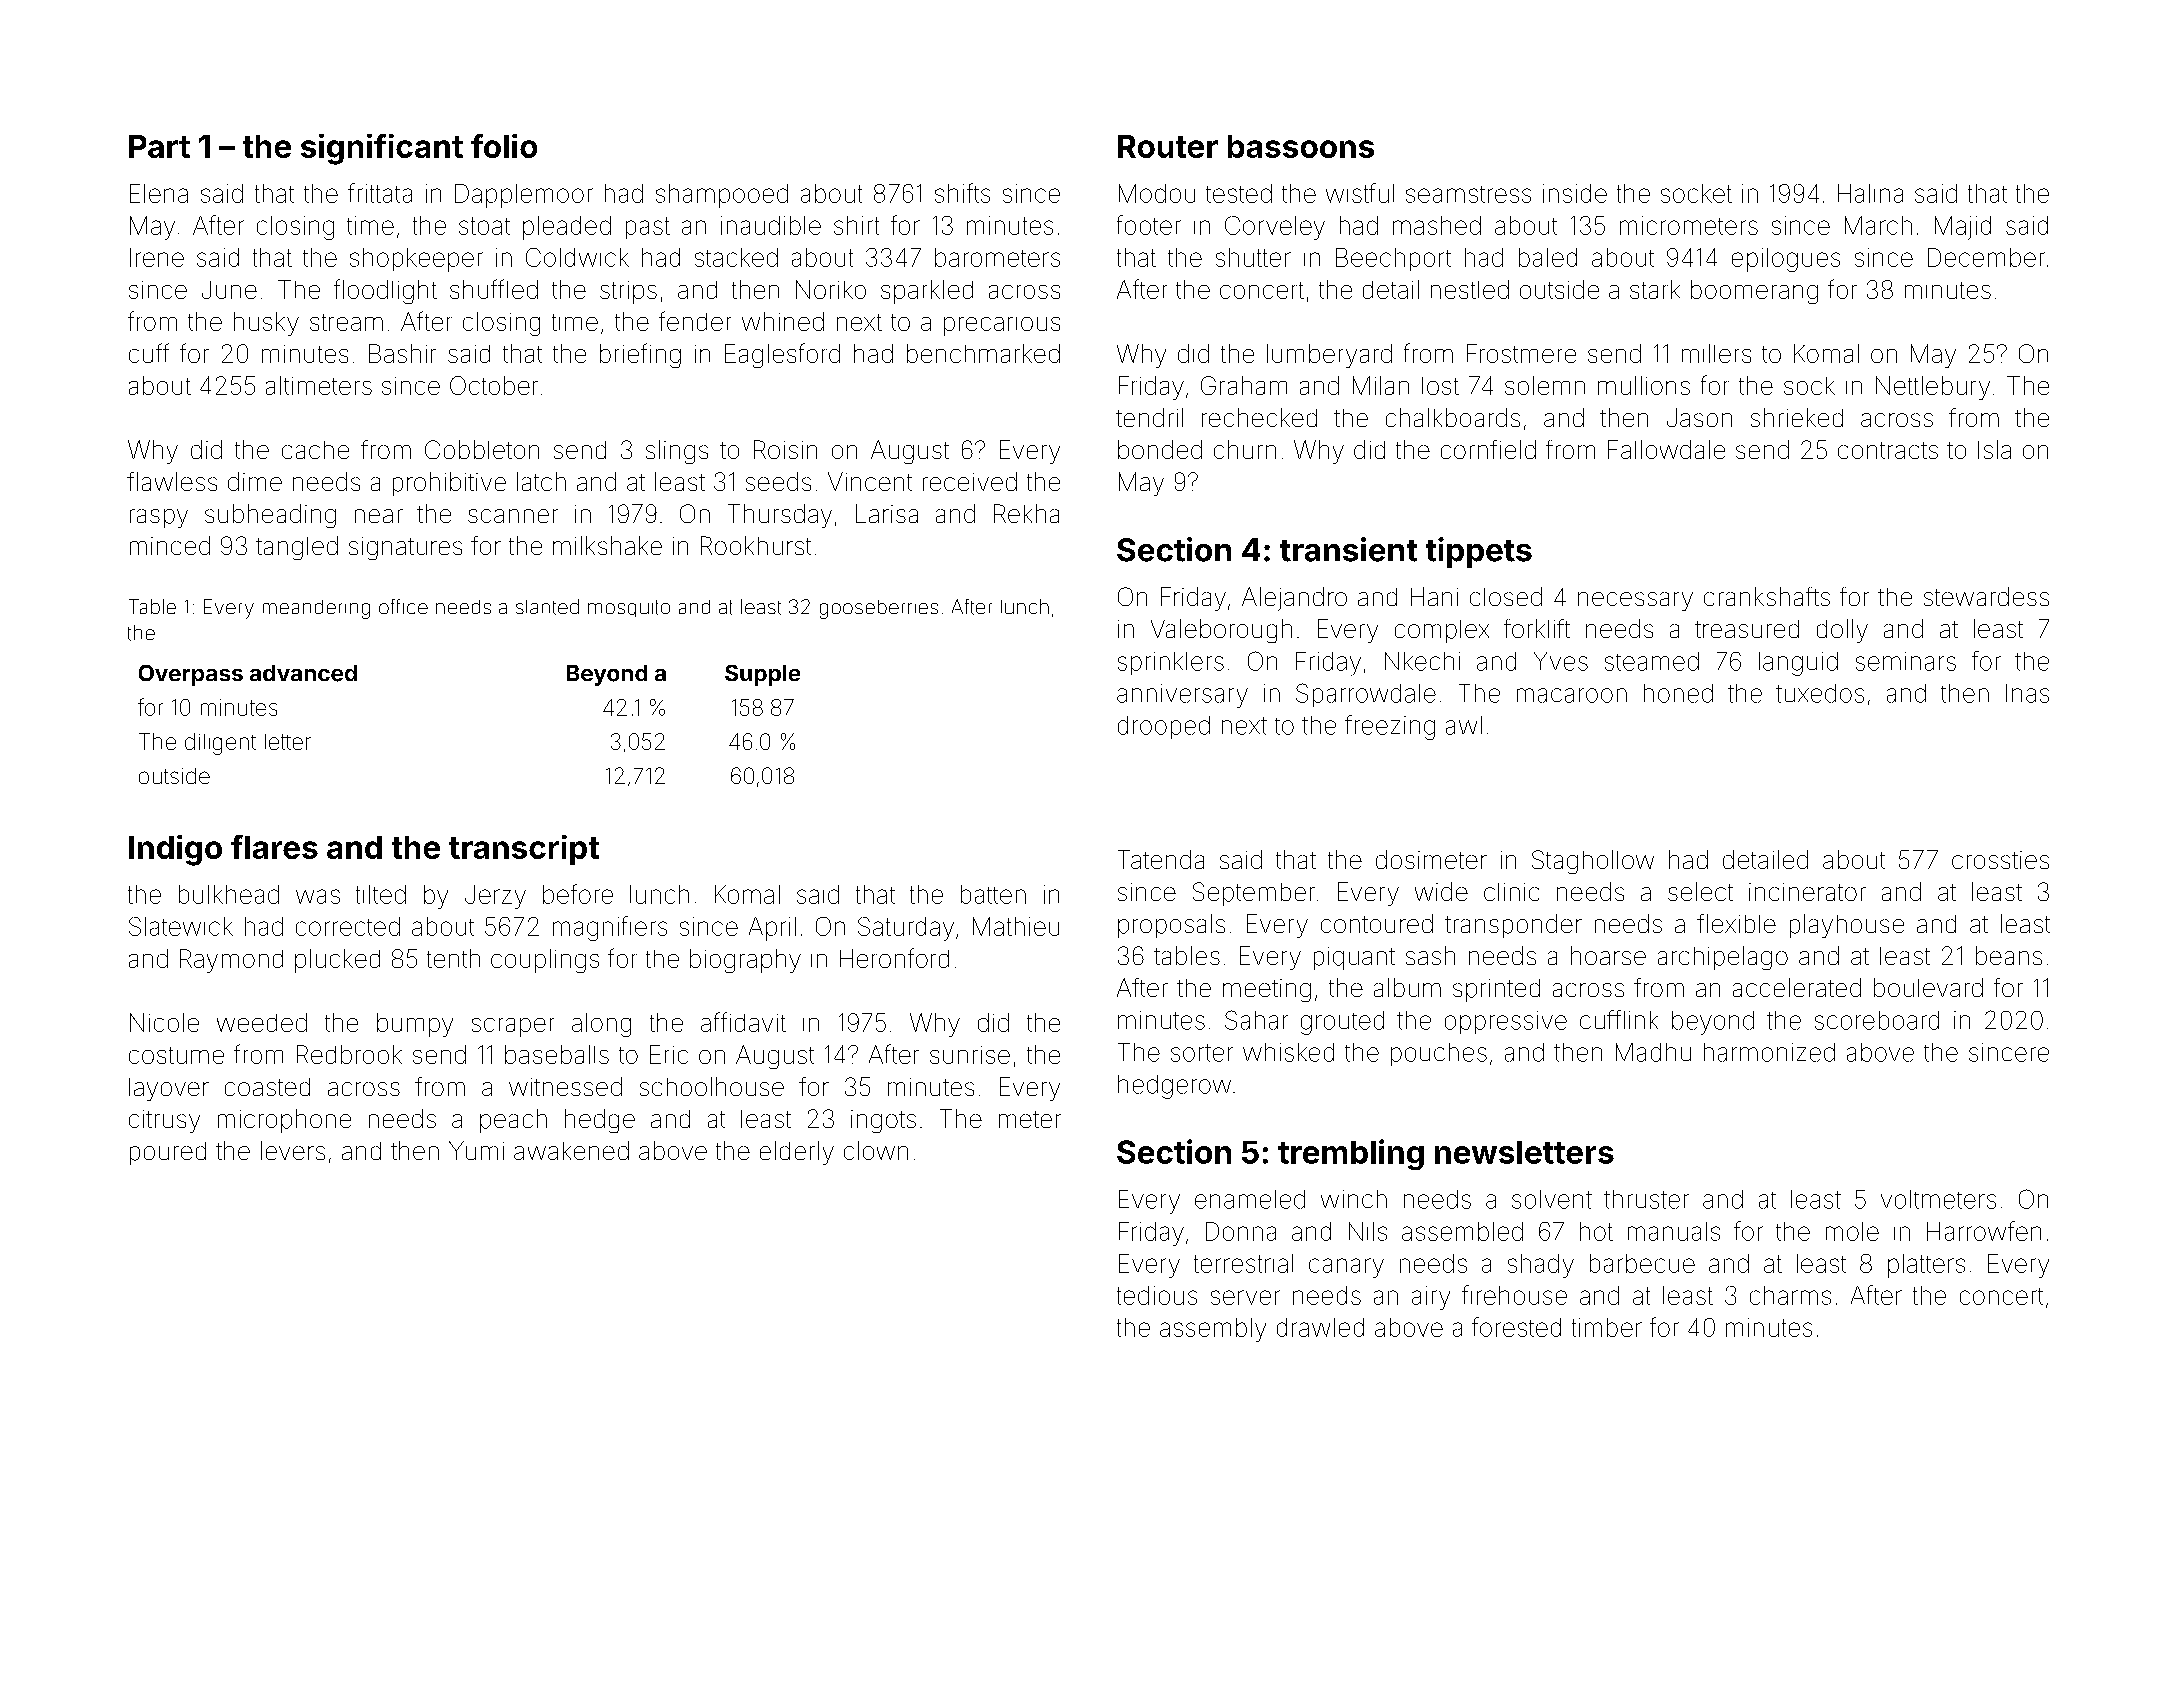 Image resolution: width=2178 pixels, height=1683 pixels. What do you see at coordinates (494, 385) in the document?
I see `October` at bounding box center [494, 385].
